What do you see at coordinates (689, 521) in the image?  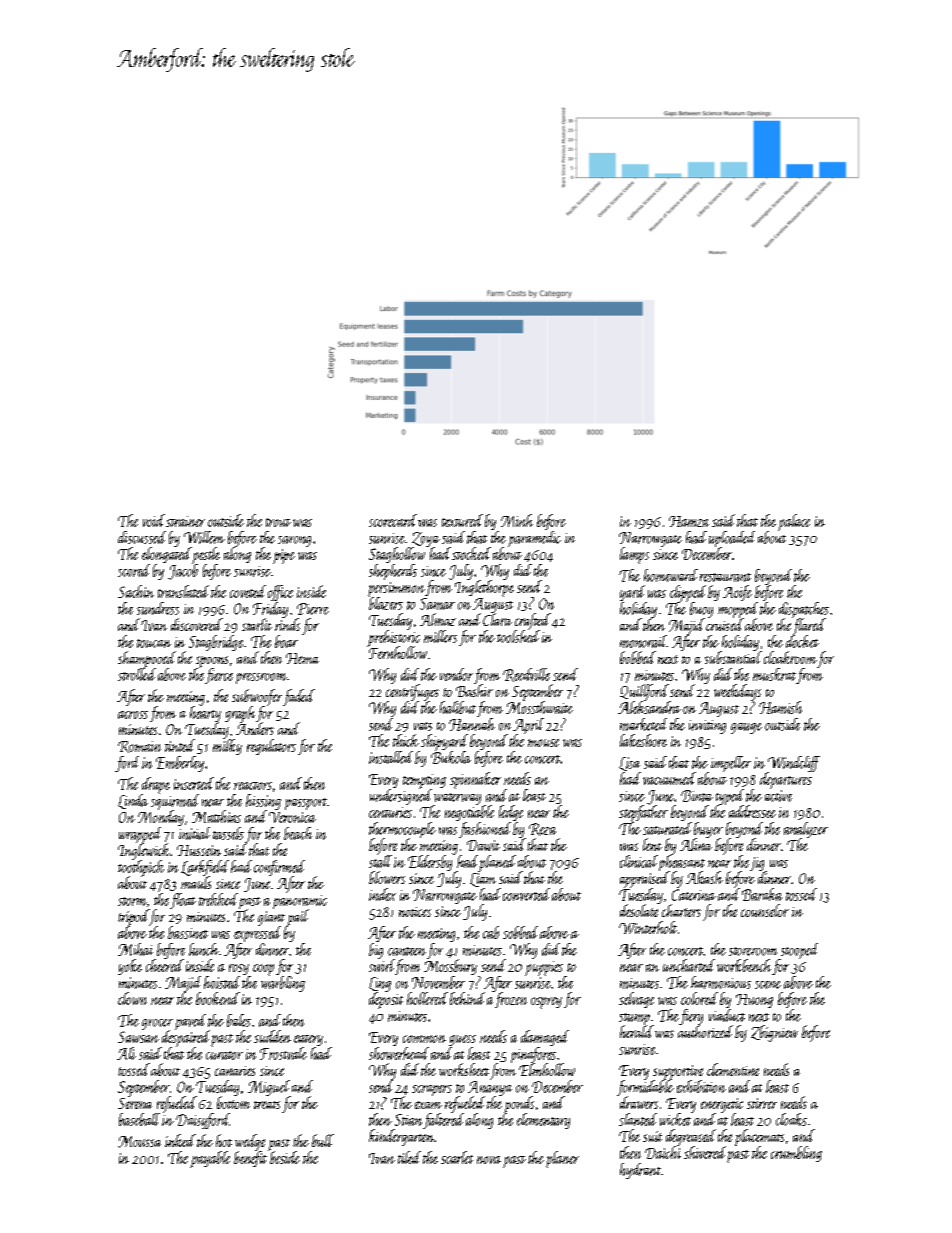 I see `Hamza` at bounding box center [689, 521].
